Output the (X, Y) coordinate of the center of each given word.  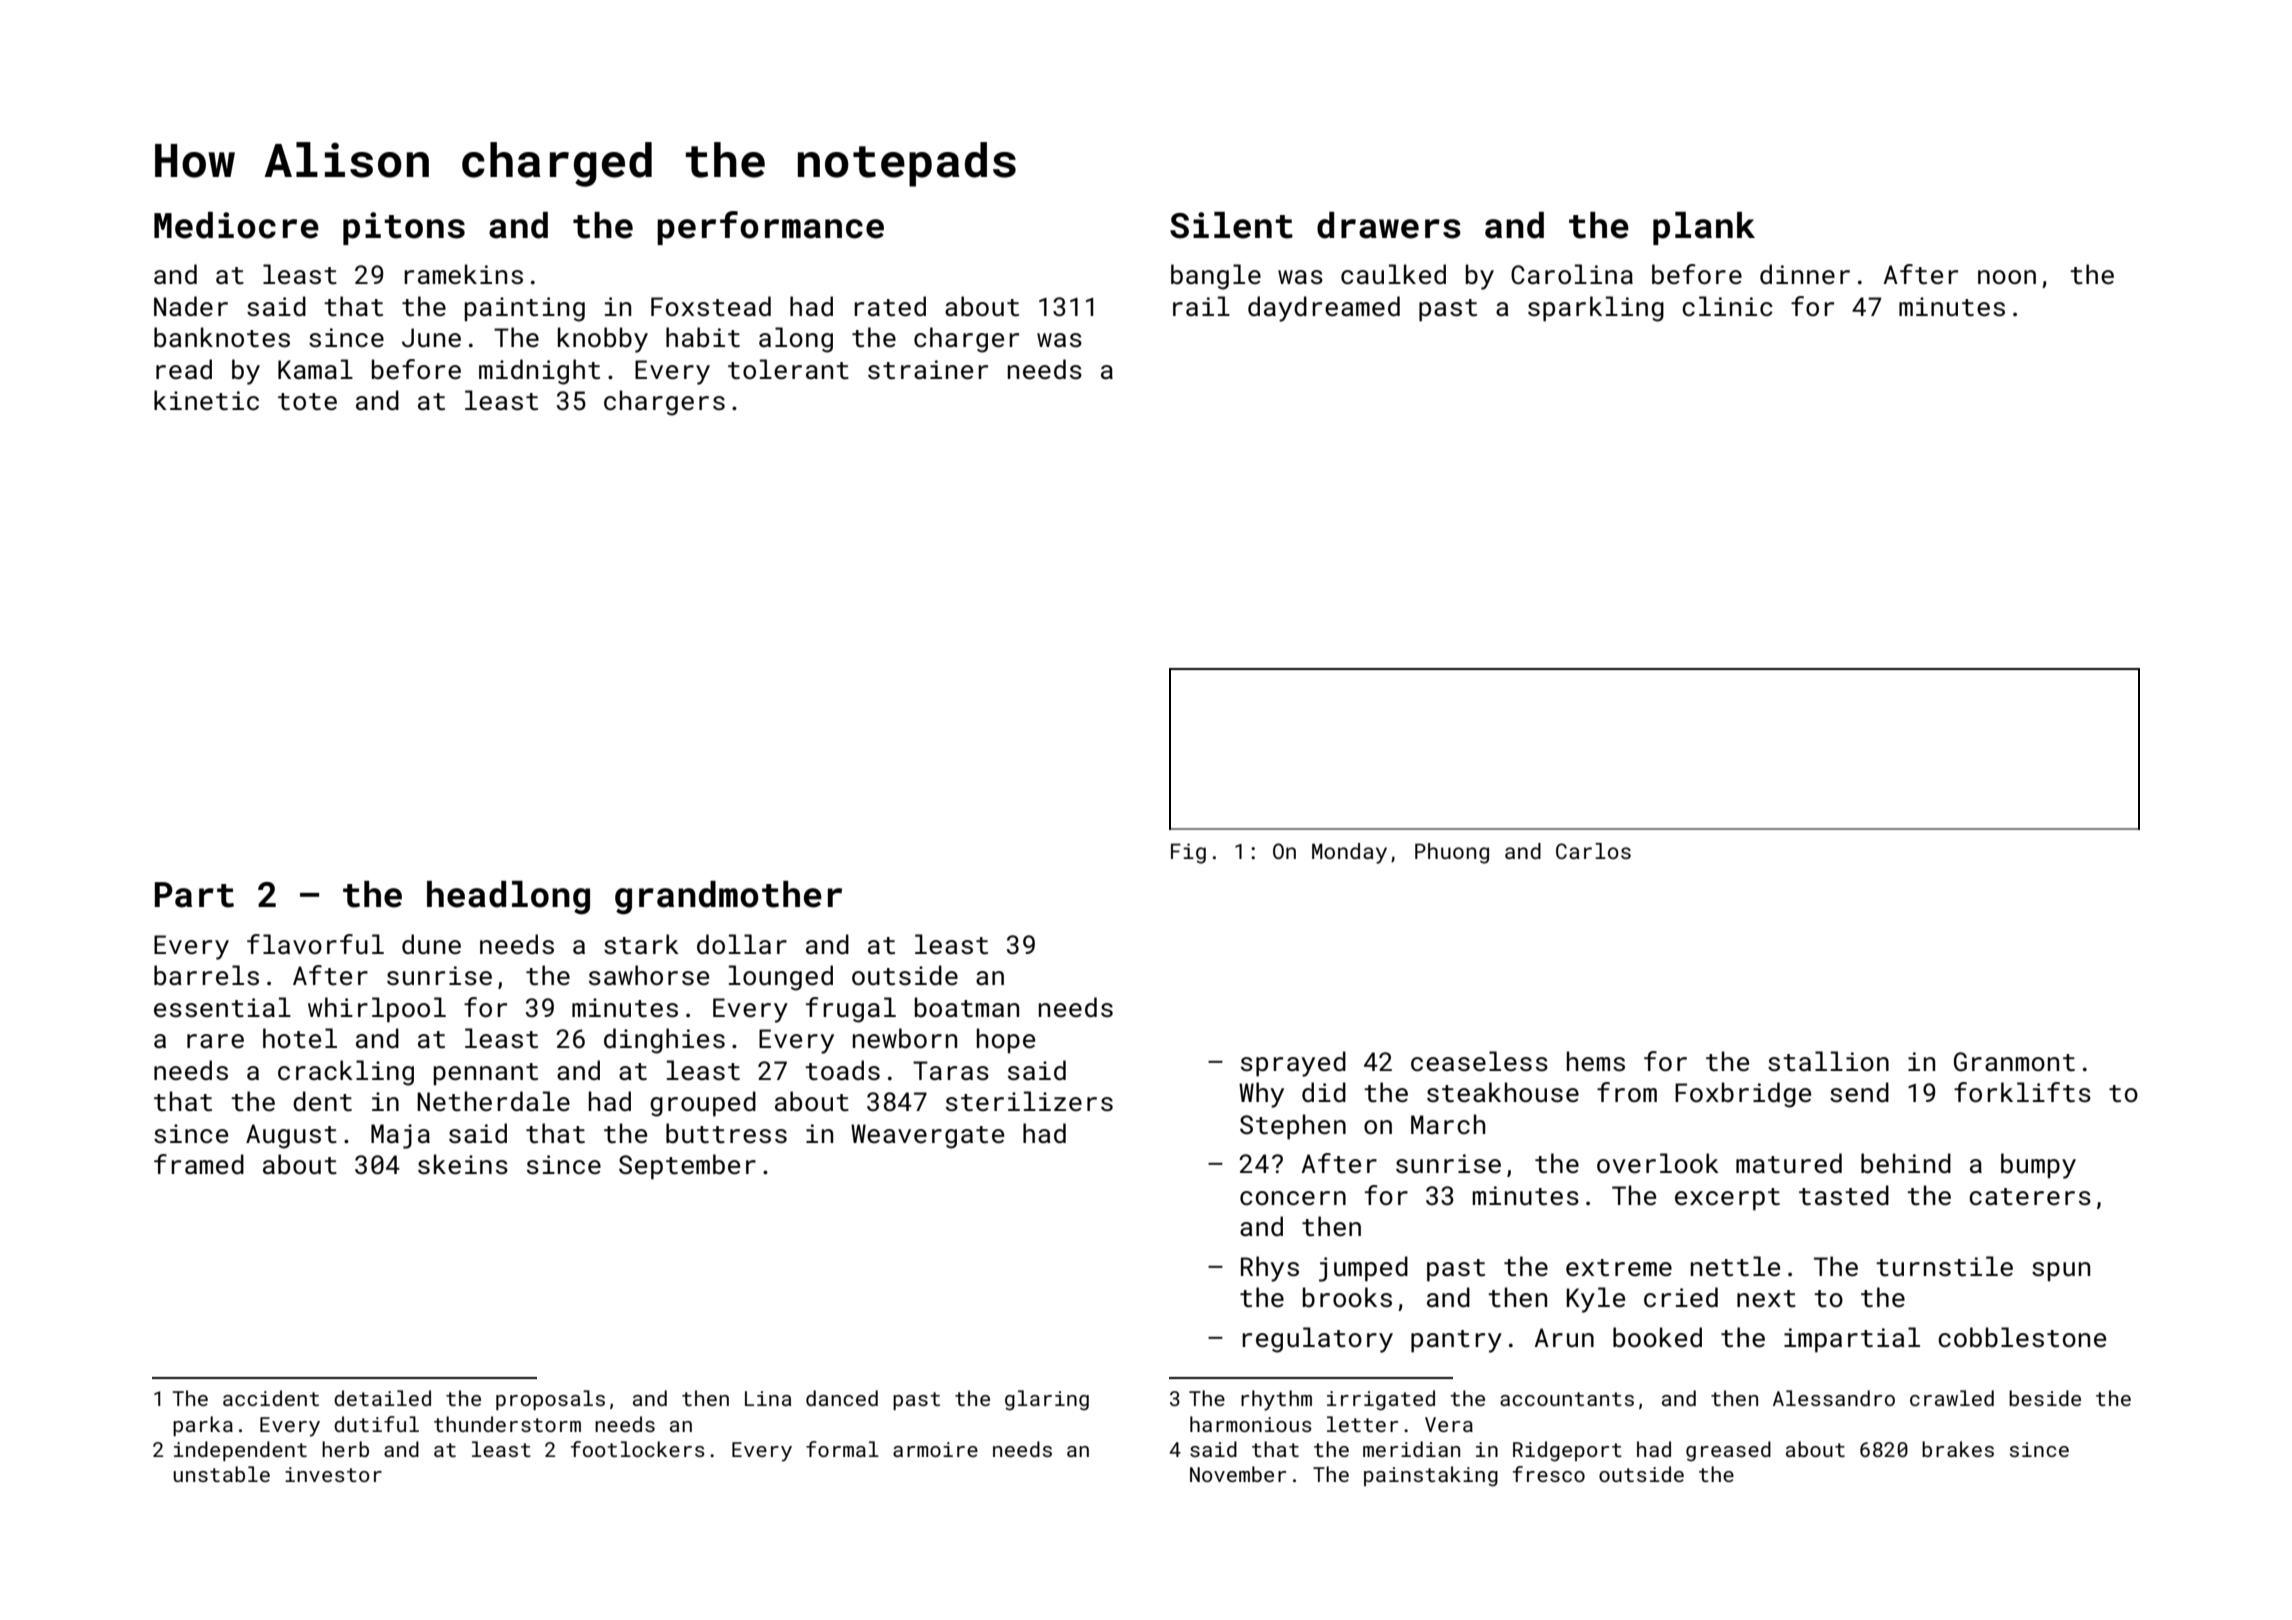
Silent (1231, 225)
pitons (404, 228)
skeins (463, 1164)
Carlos (1593, 851)
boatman (967, 1007)
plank (1704, 228)
